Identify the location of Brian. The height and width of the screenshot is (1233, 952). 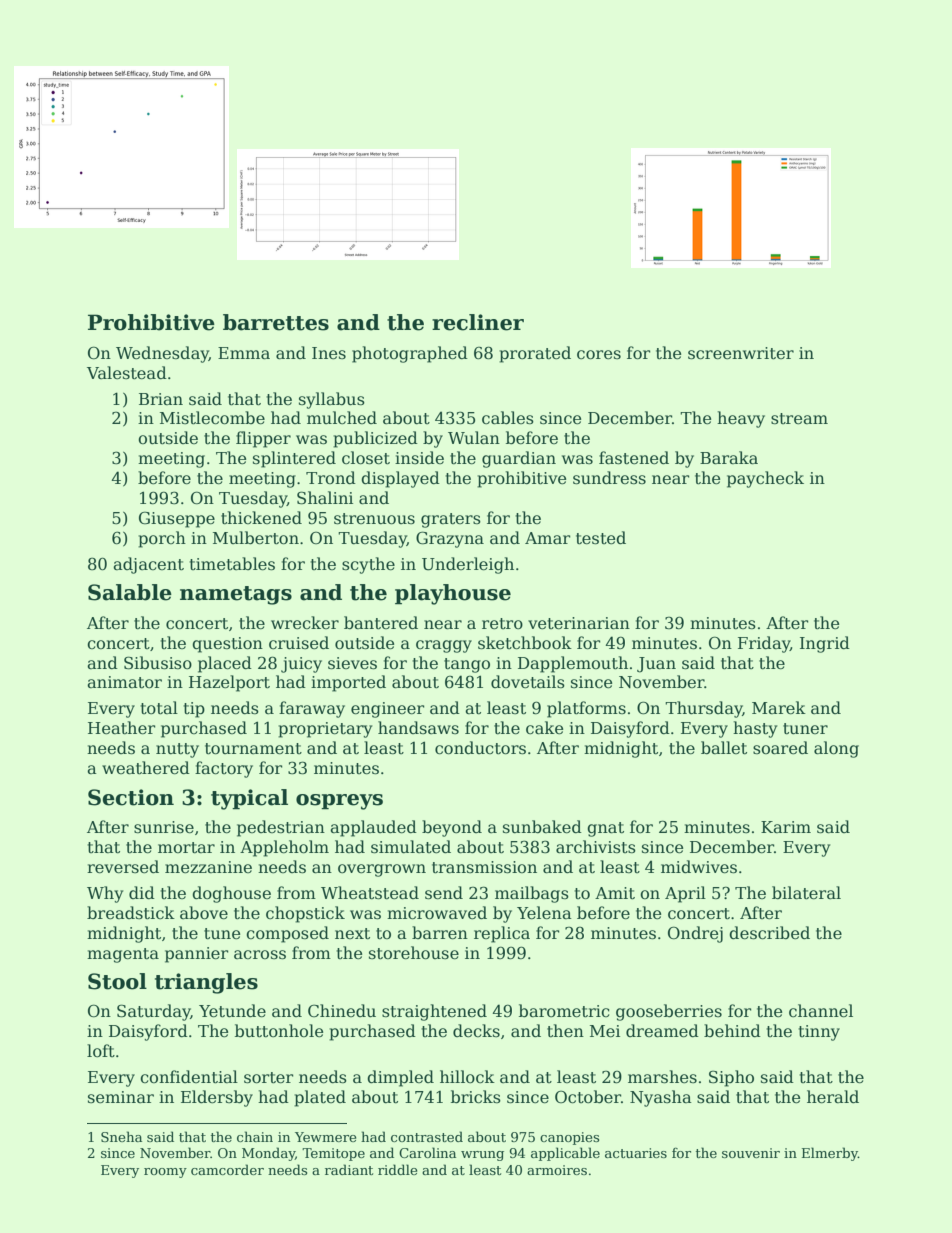
(161, 399).
